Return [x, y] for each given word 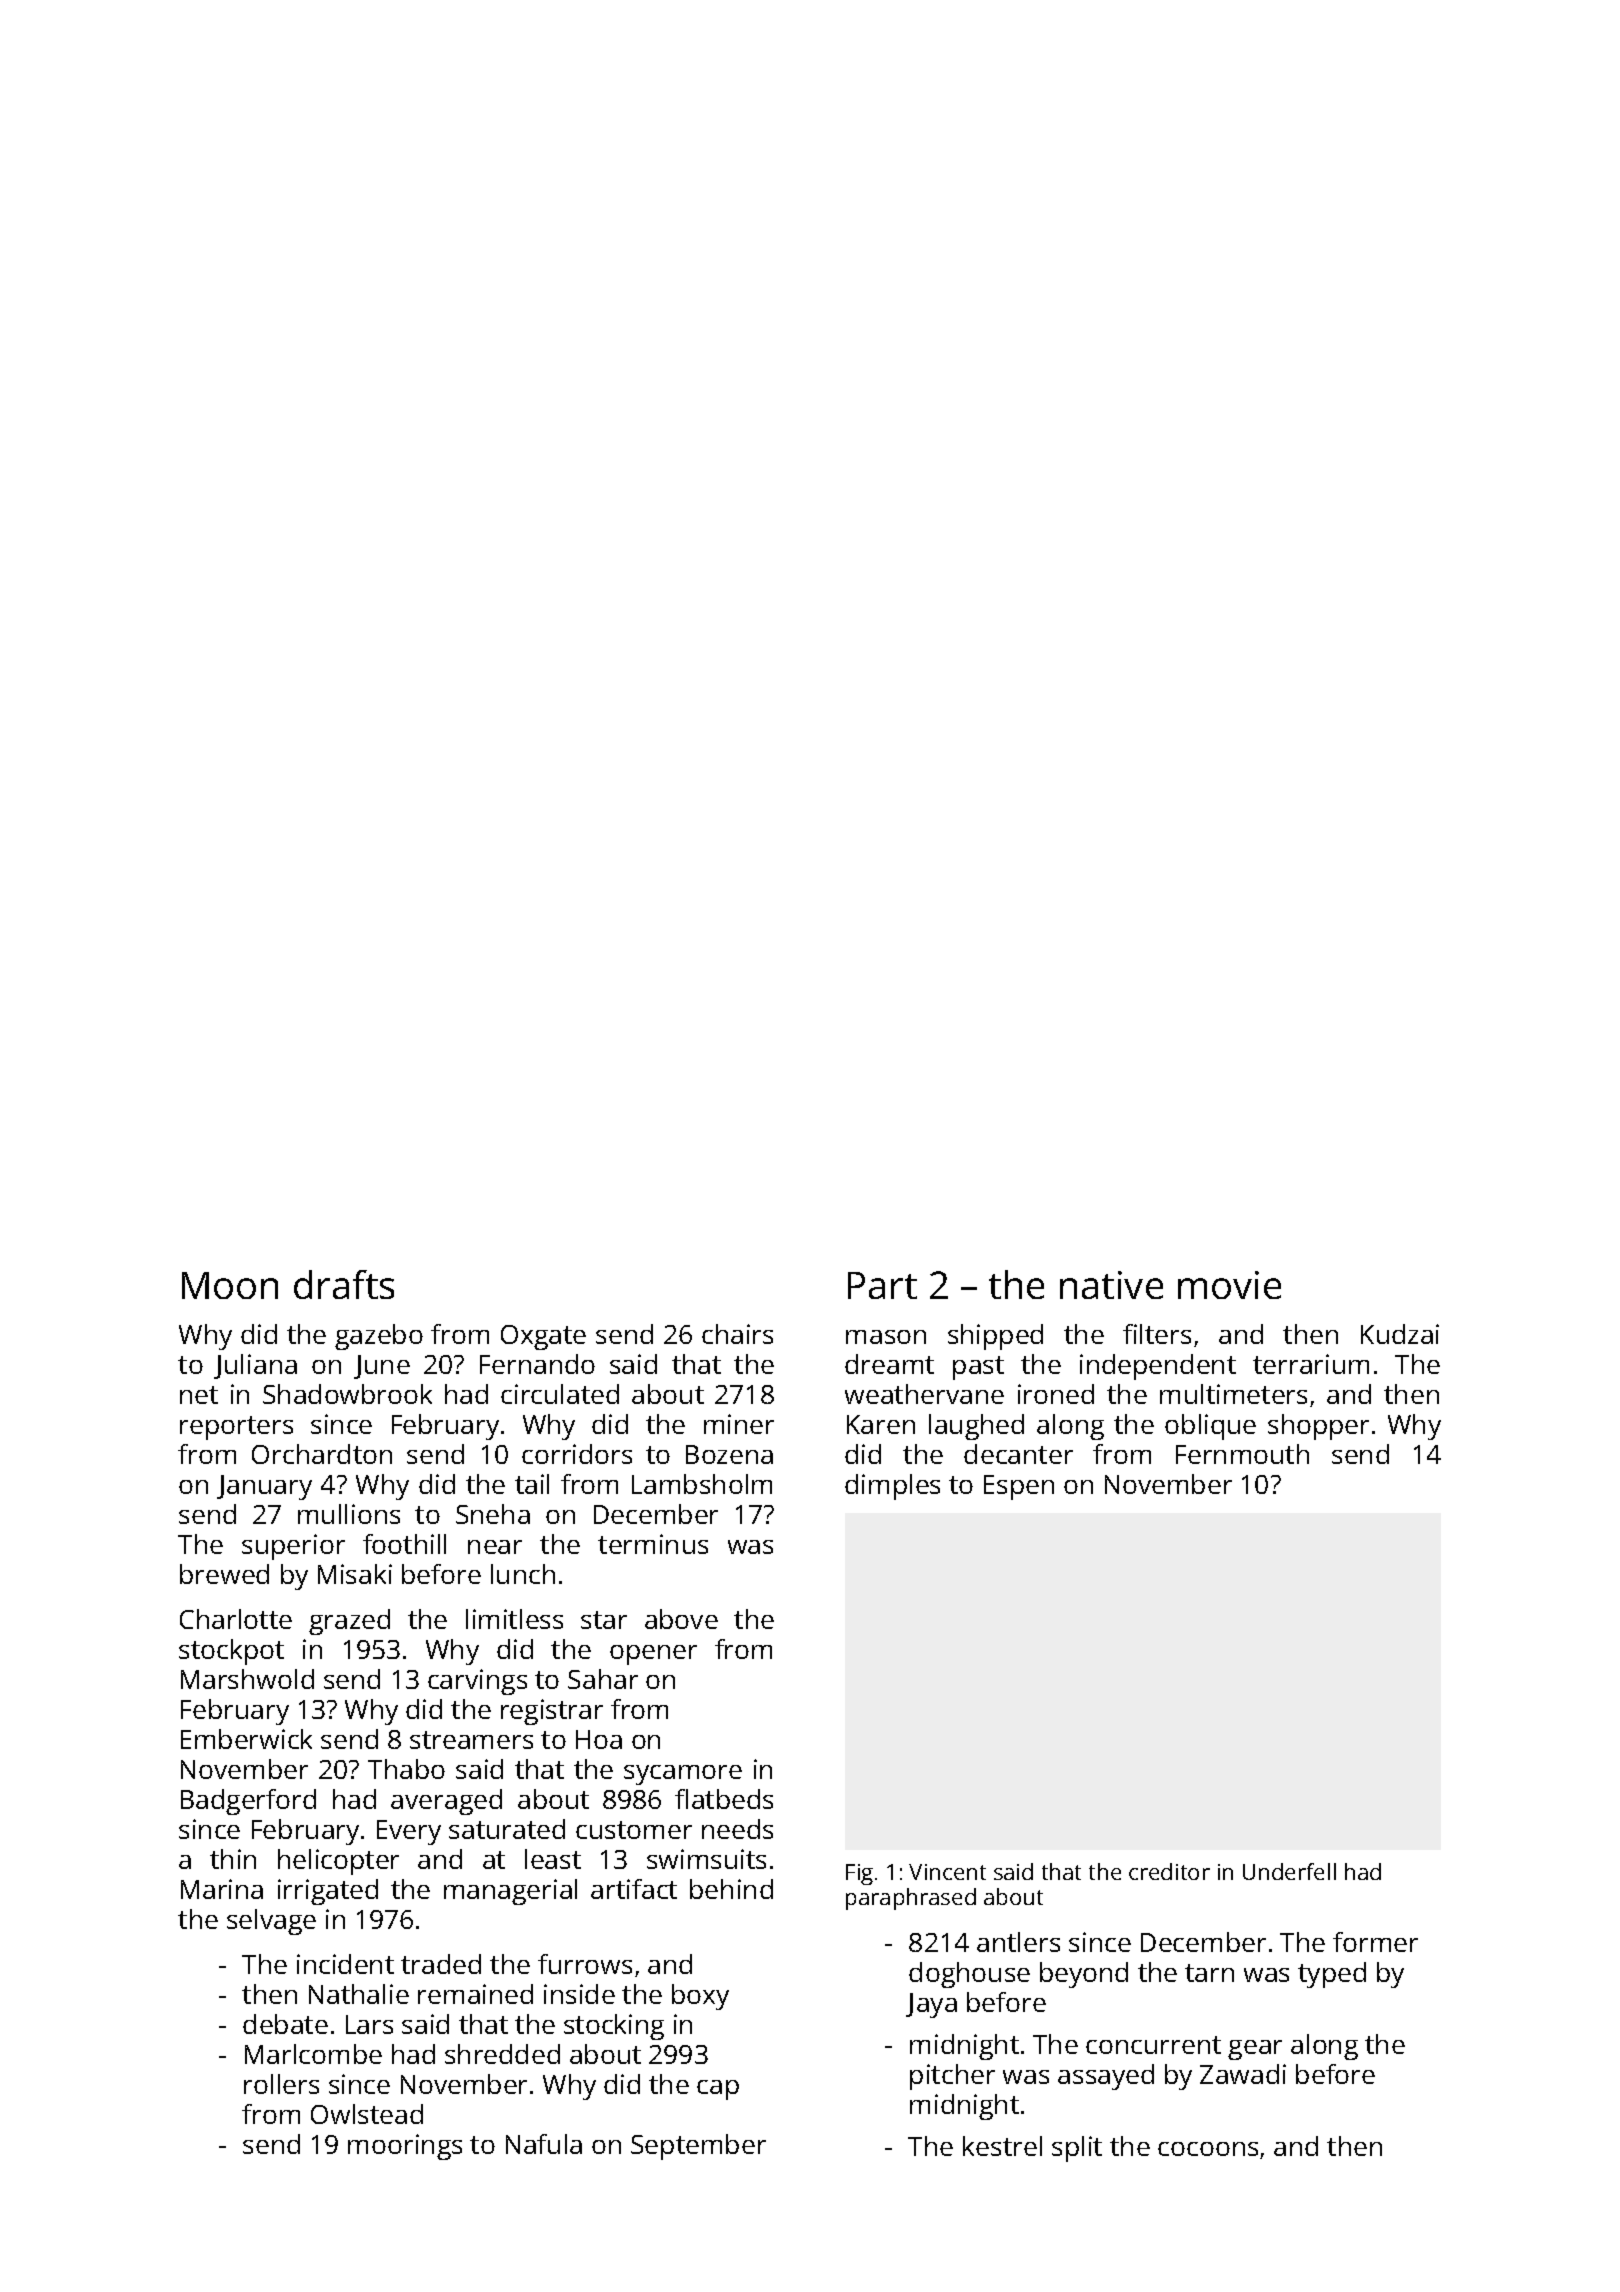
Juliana [255, 1366]
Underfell [1289, 1871]
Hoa [599, 1739]
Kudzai [1400, 1334]
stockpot [231, 1652]
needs [737, 1829]
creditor [1169, 1871]
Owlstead [367, 2114]
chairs [737, 1334]
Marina [222, 1889]
